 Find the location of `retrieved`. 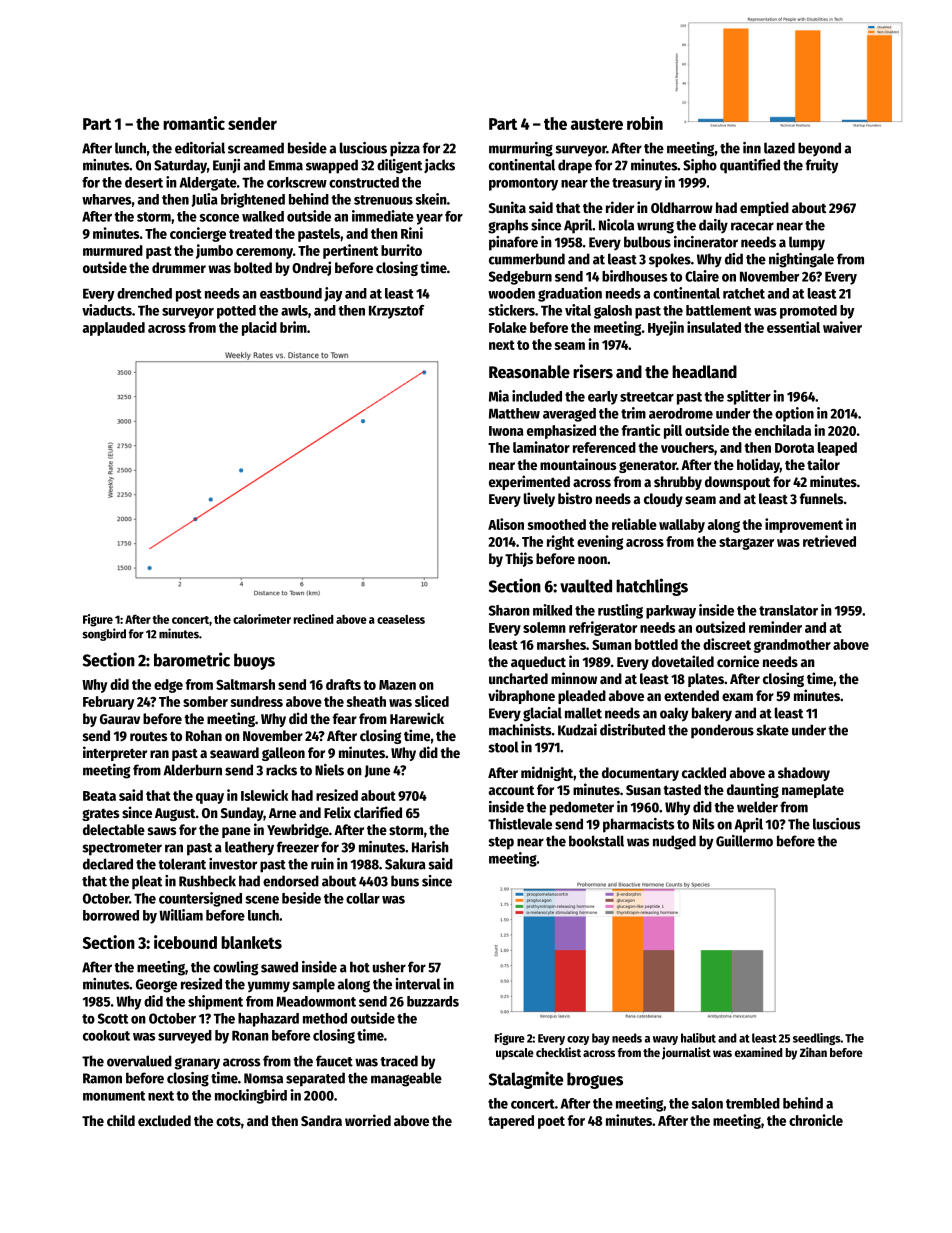

retrieved is located at coordinates (829, 541).
